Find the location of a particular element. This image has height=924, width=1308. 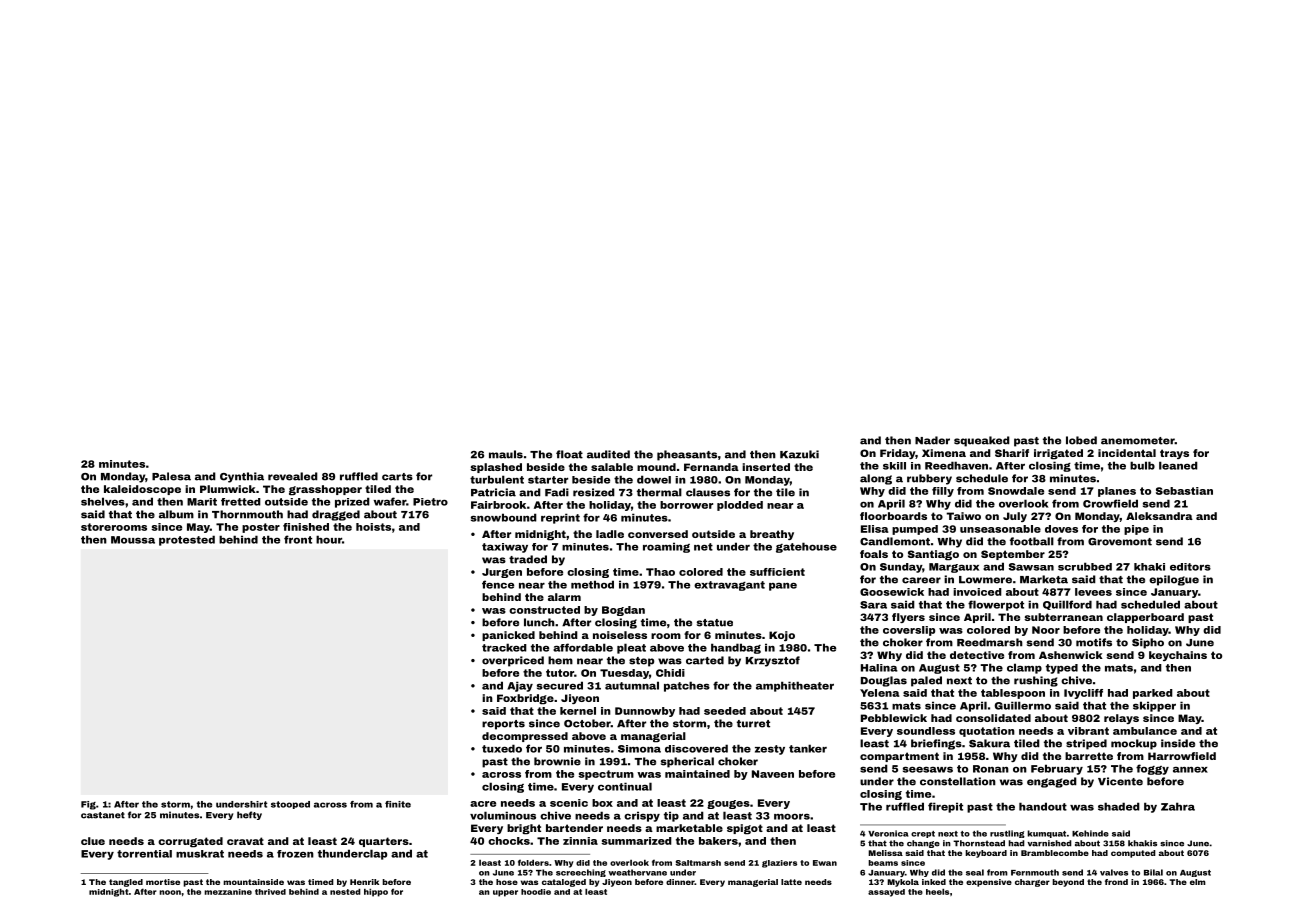

cravat is located at coordinates (245, 841).
